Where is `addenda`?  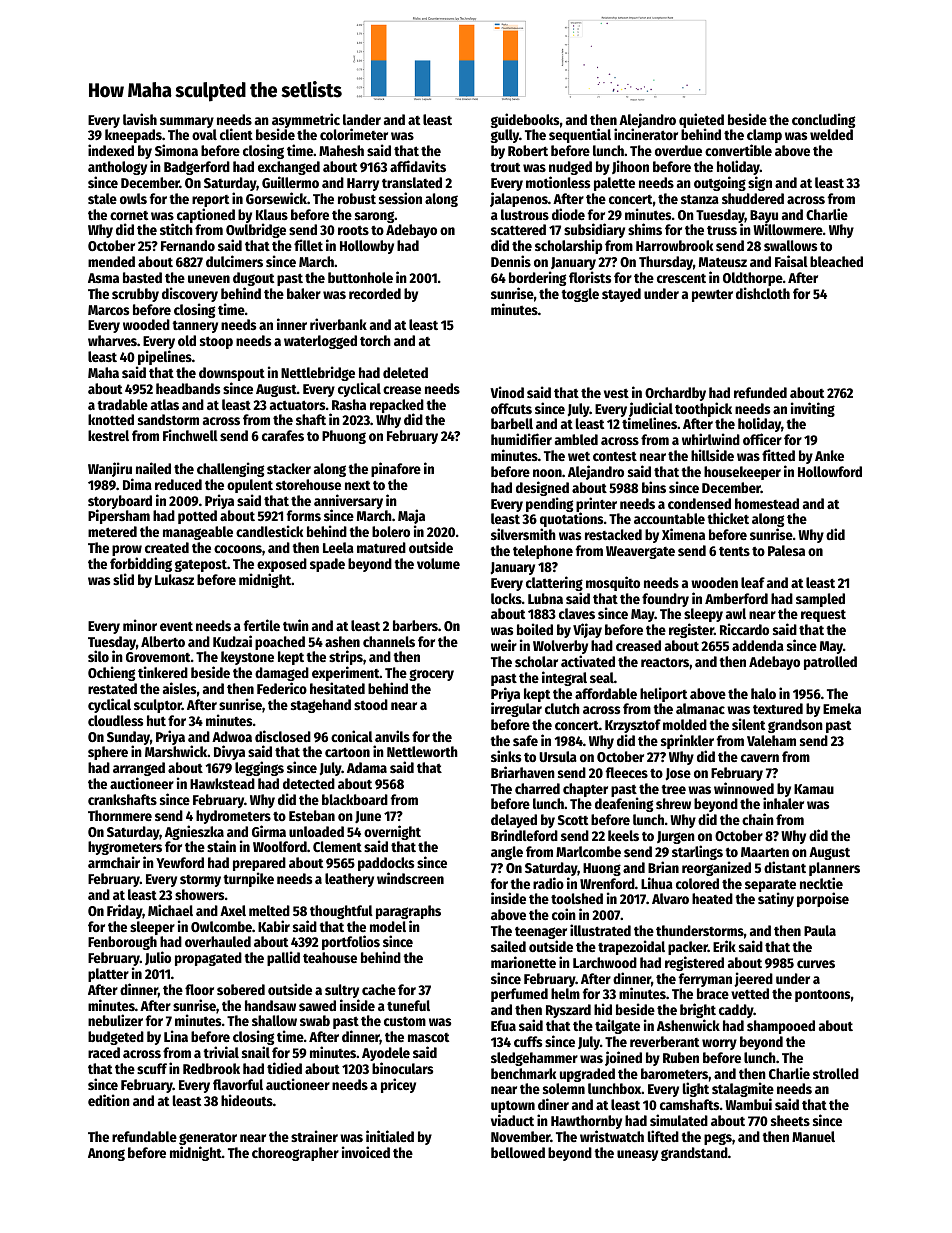
addenda is located at coordinates (758, 645).
